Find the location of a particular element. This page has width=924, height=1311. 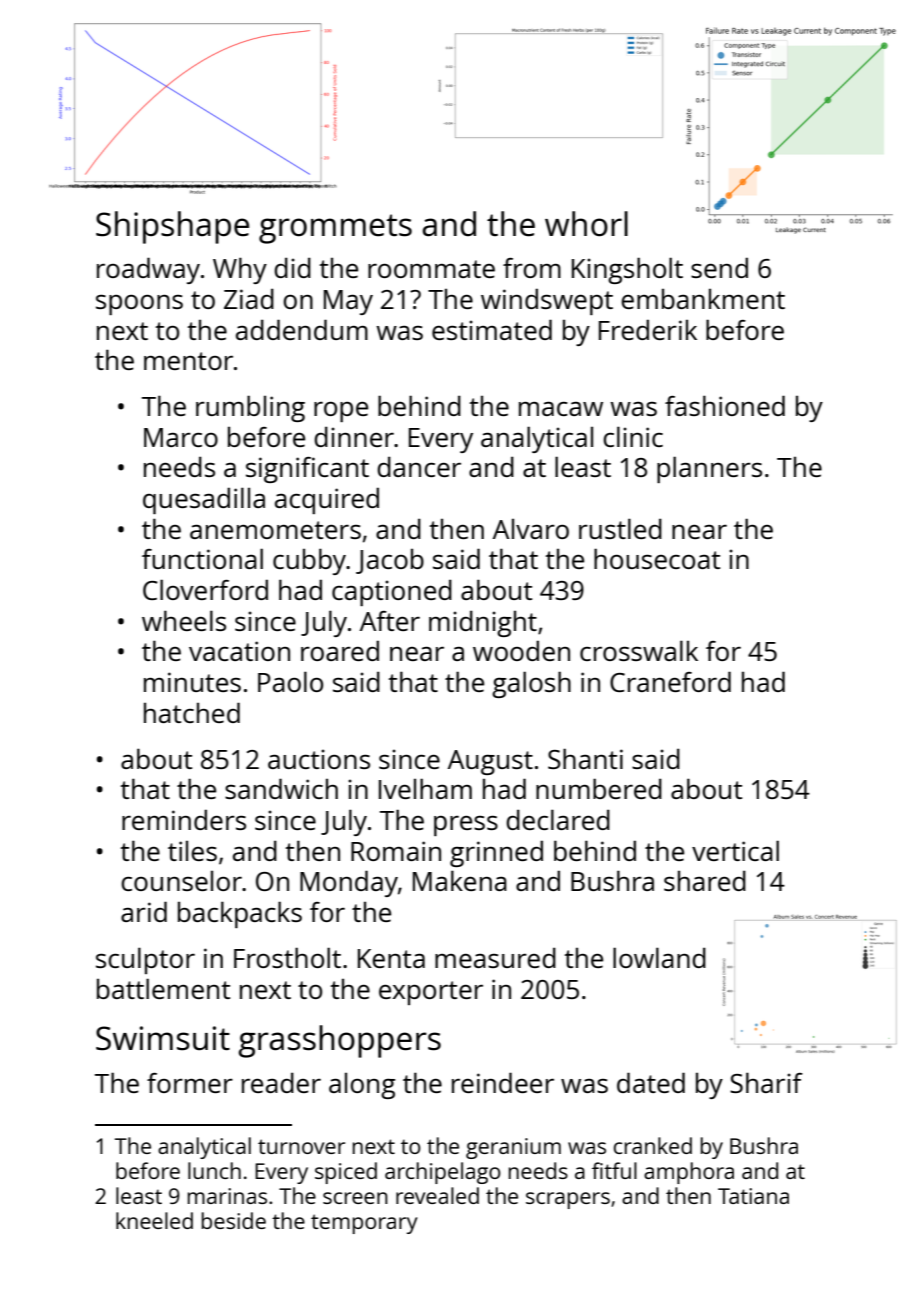

Shipshape is located at coordinates (172, 227).
